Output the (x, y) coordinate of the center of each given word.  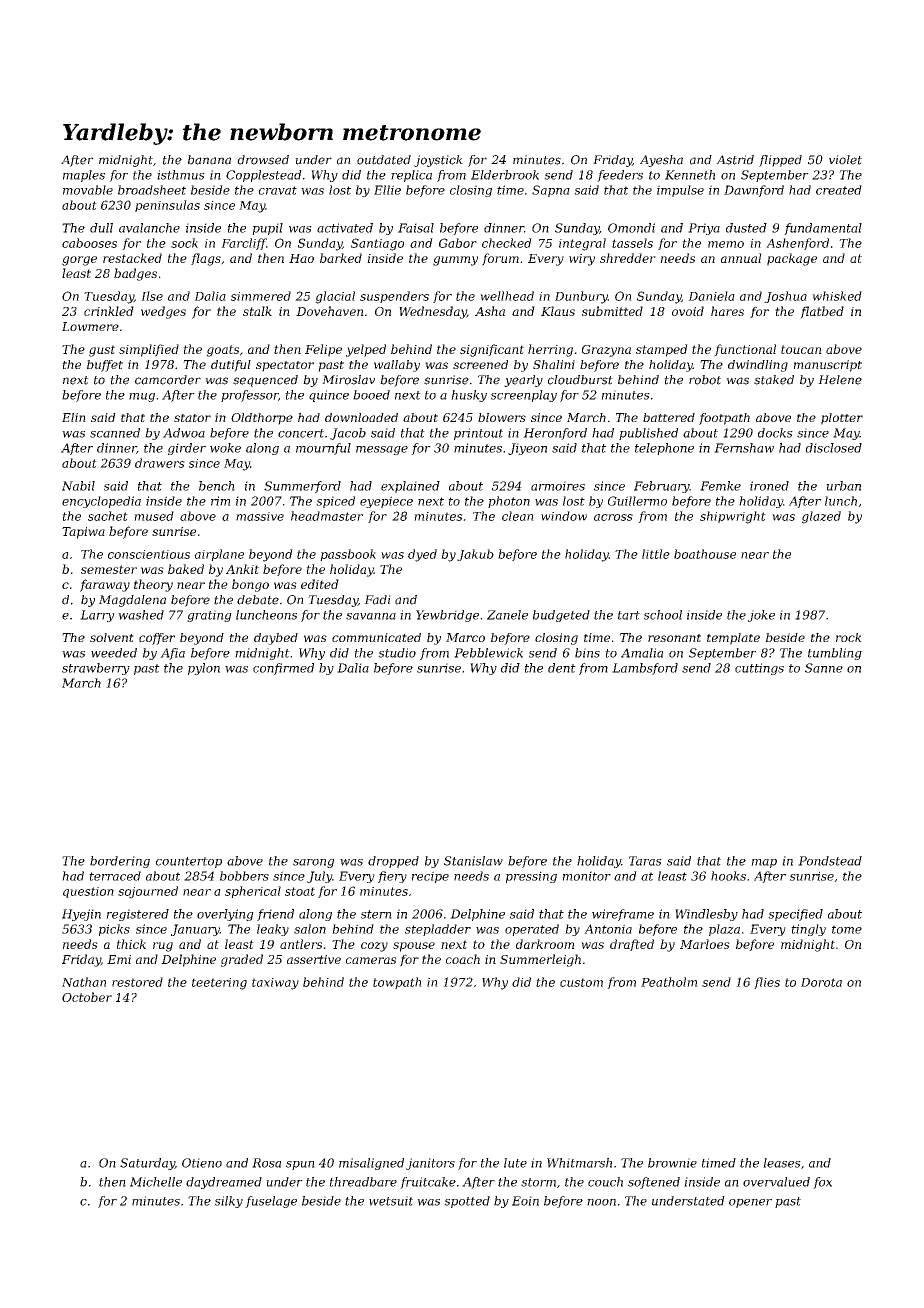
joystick (438, 161)
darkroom (545, 944)
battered (669, 417)
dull (101, 228)
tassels (632, 243)
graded (242, 960)
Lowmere (90, 326)
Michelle (156, 1182)
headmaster (327, 516)
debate (258, 600)
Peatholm (669, 982)
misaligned (371, 1164)
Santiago (377, 244)
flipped (780, 161)
